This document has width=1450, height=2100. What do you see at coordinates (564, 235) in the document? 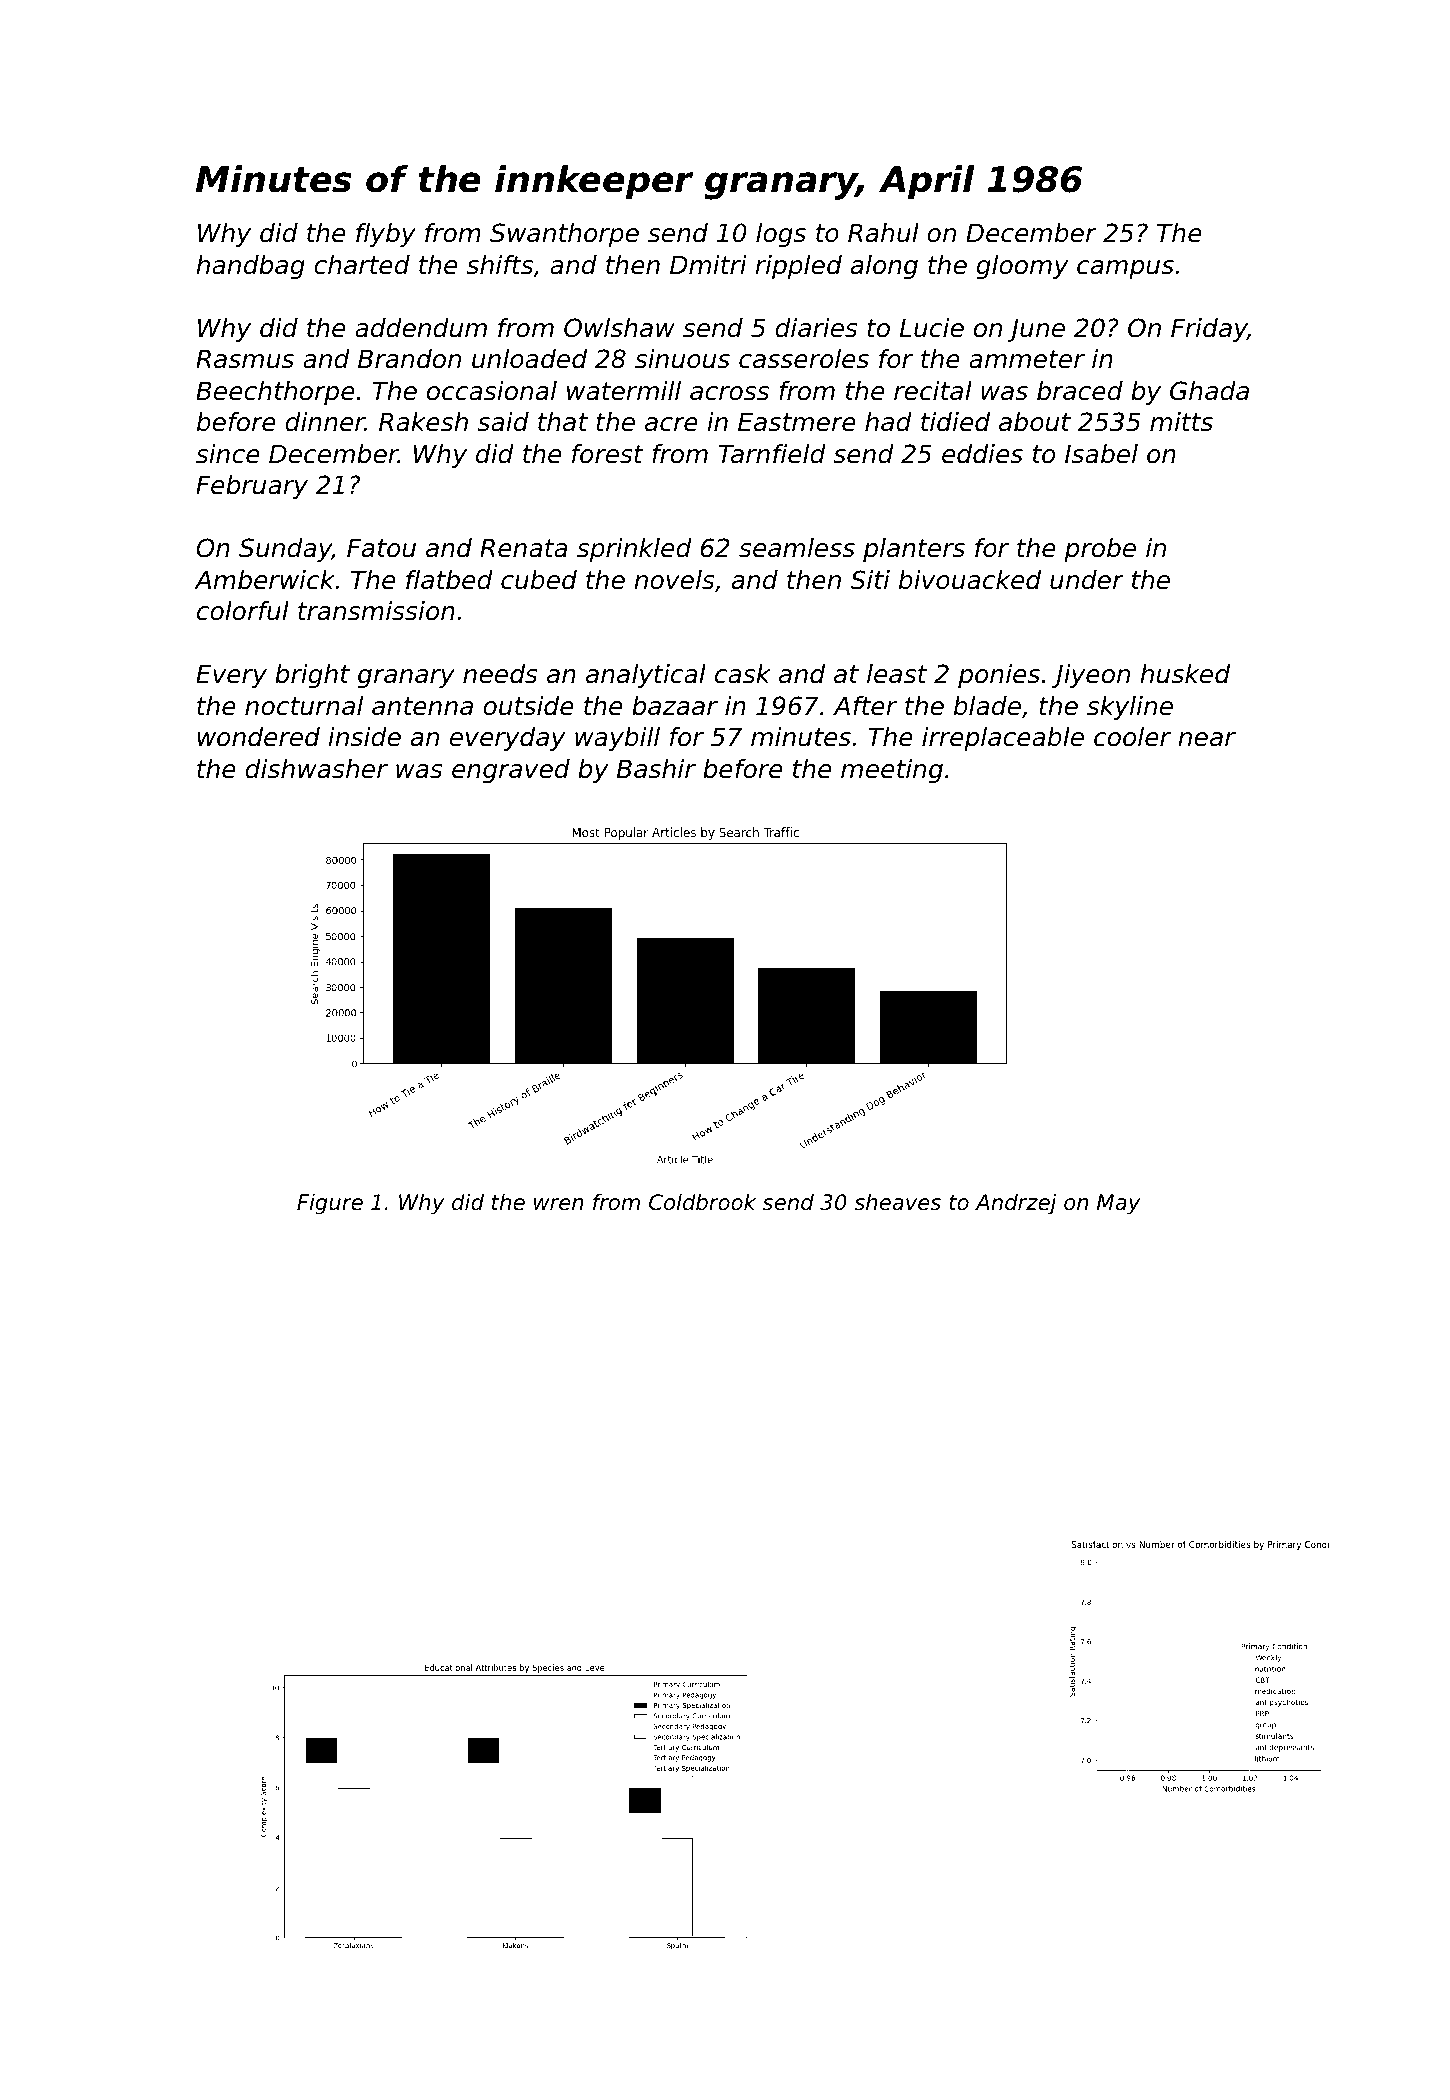
I see `Swanthorpe` at bounding box center [564, 235].
